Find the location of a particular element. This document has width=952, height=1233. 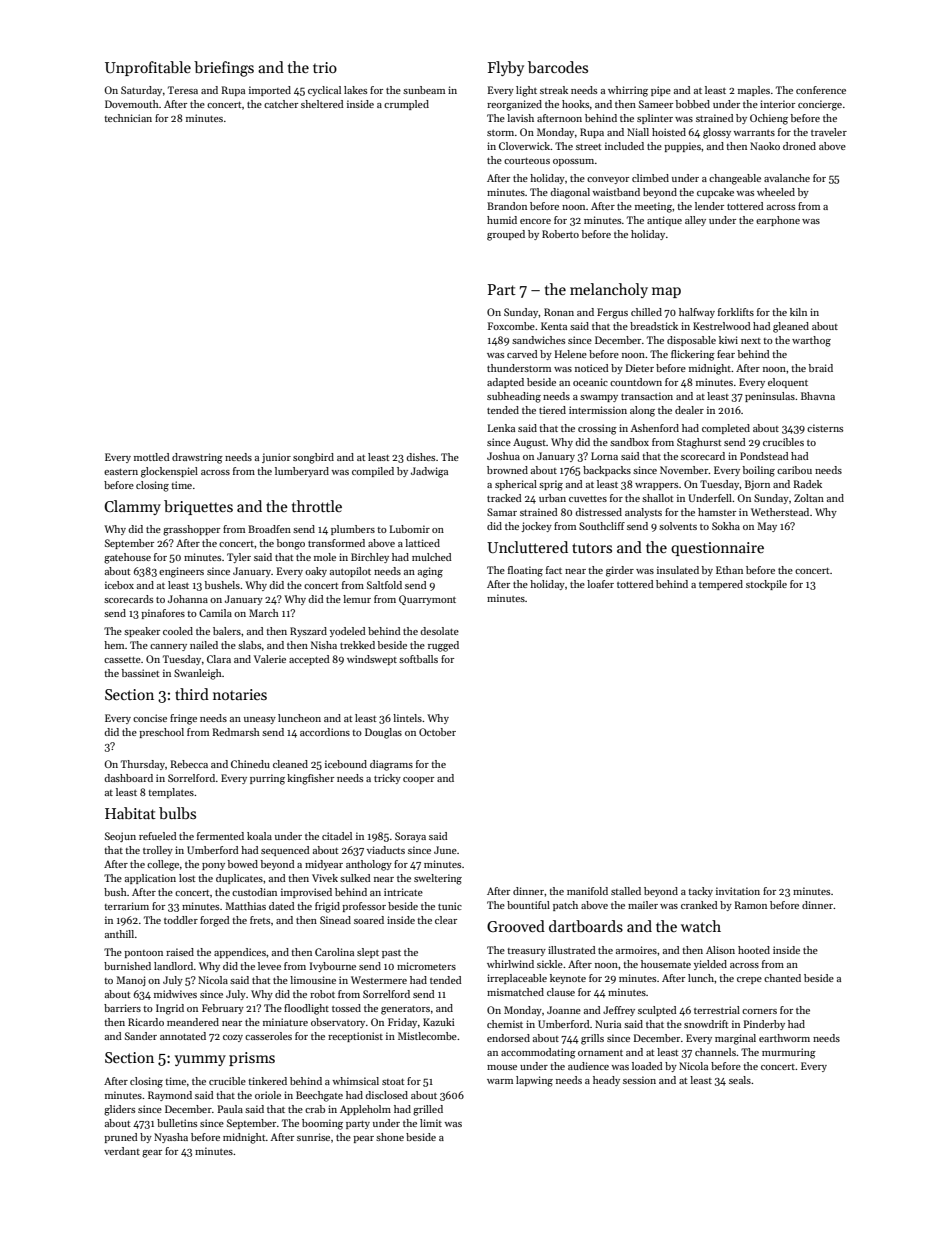

whirring is located at coordinates (628, 91).
